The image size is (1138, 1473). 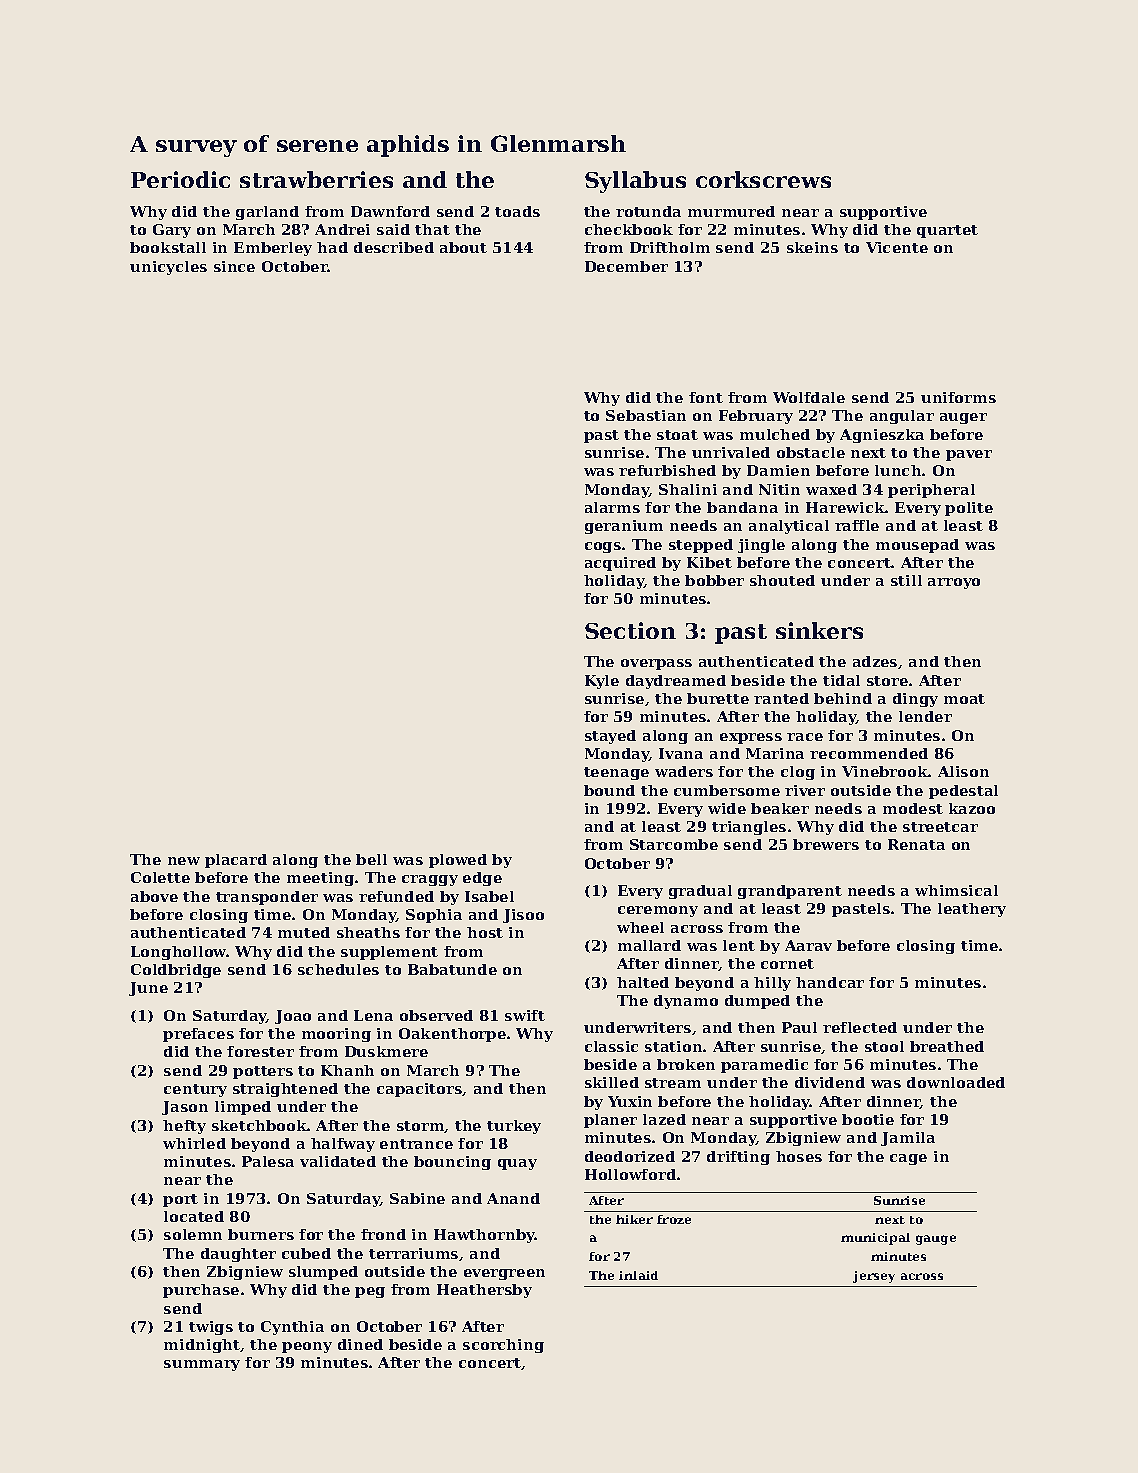 I want to click on Periodic, so click(x=180, y=179).
